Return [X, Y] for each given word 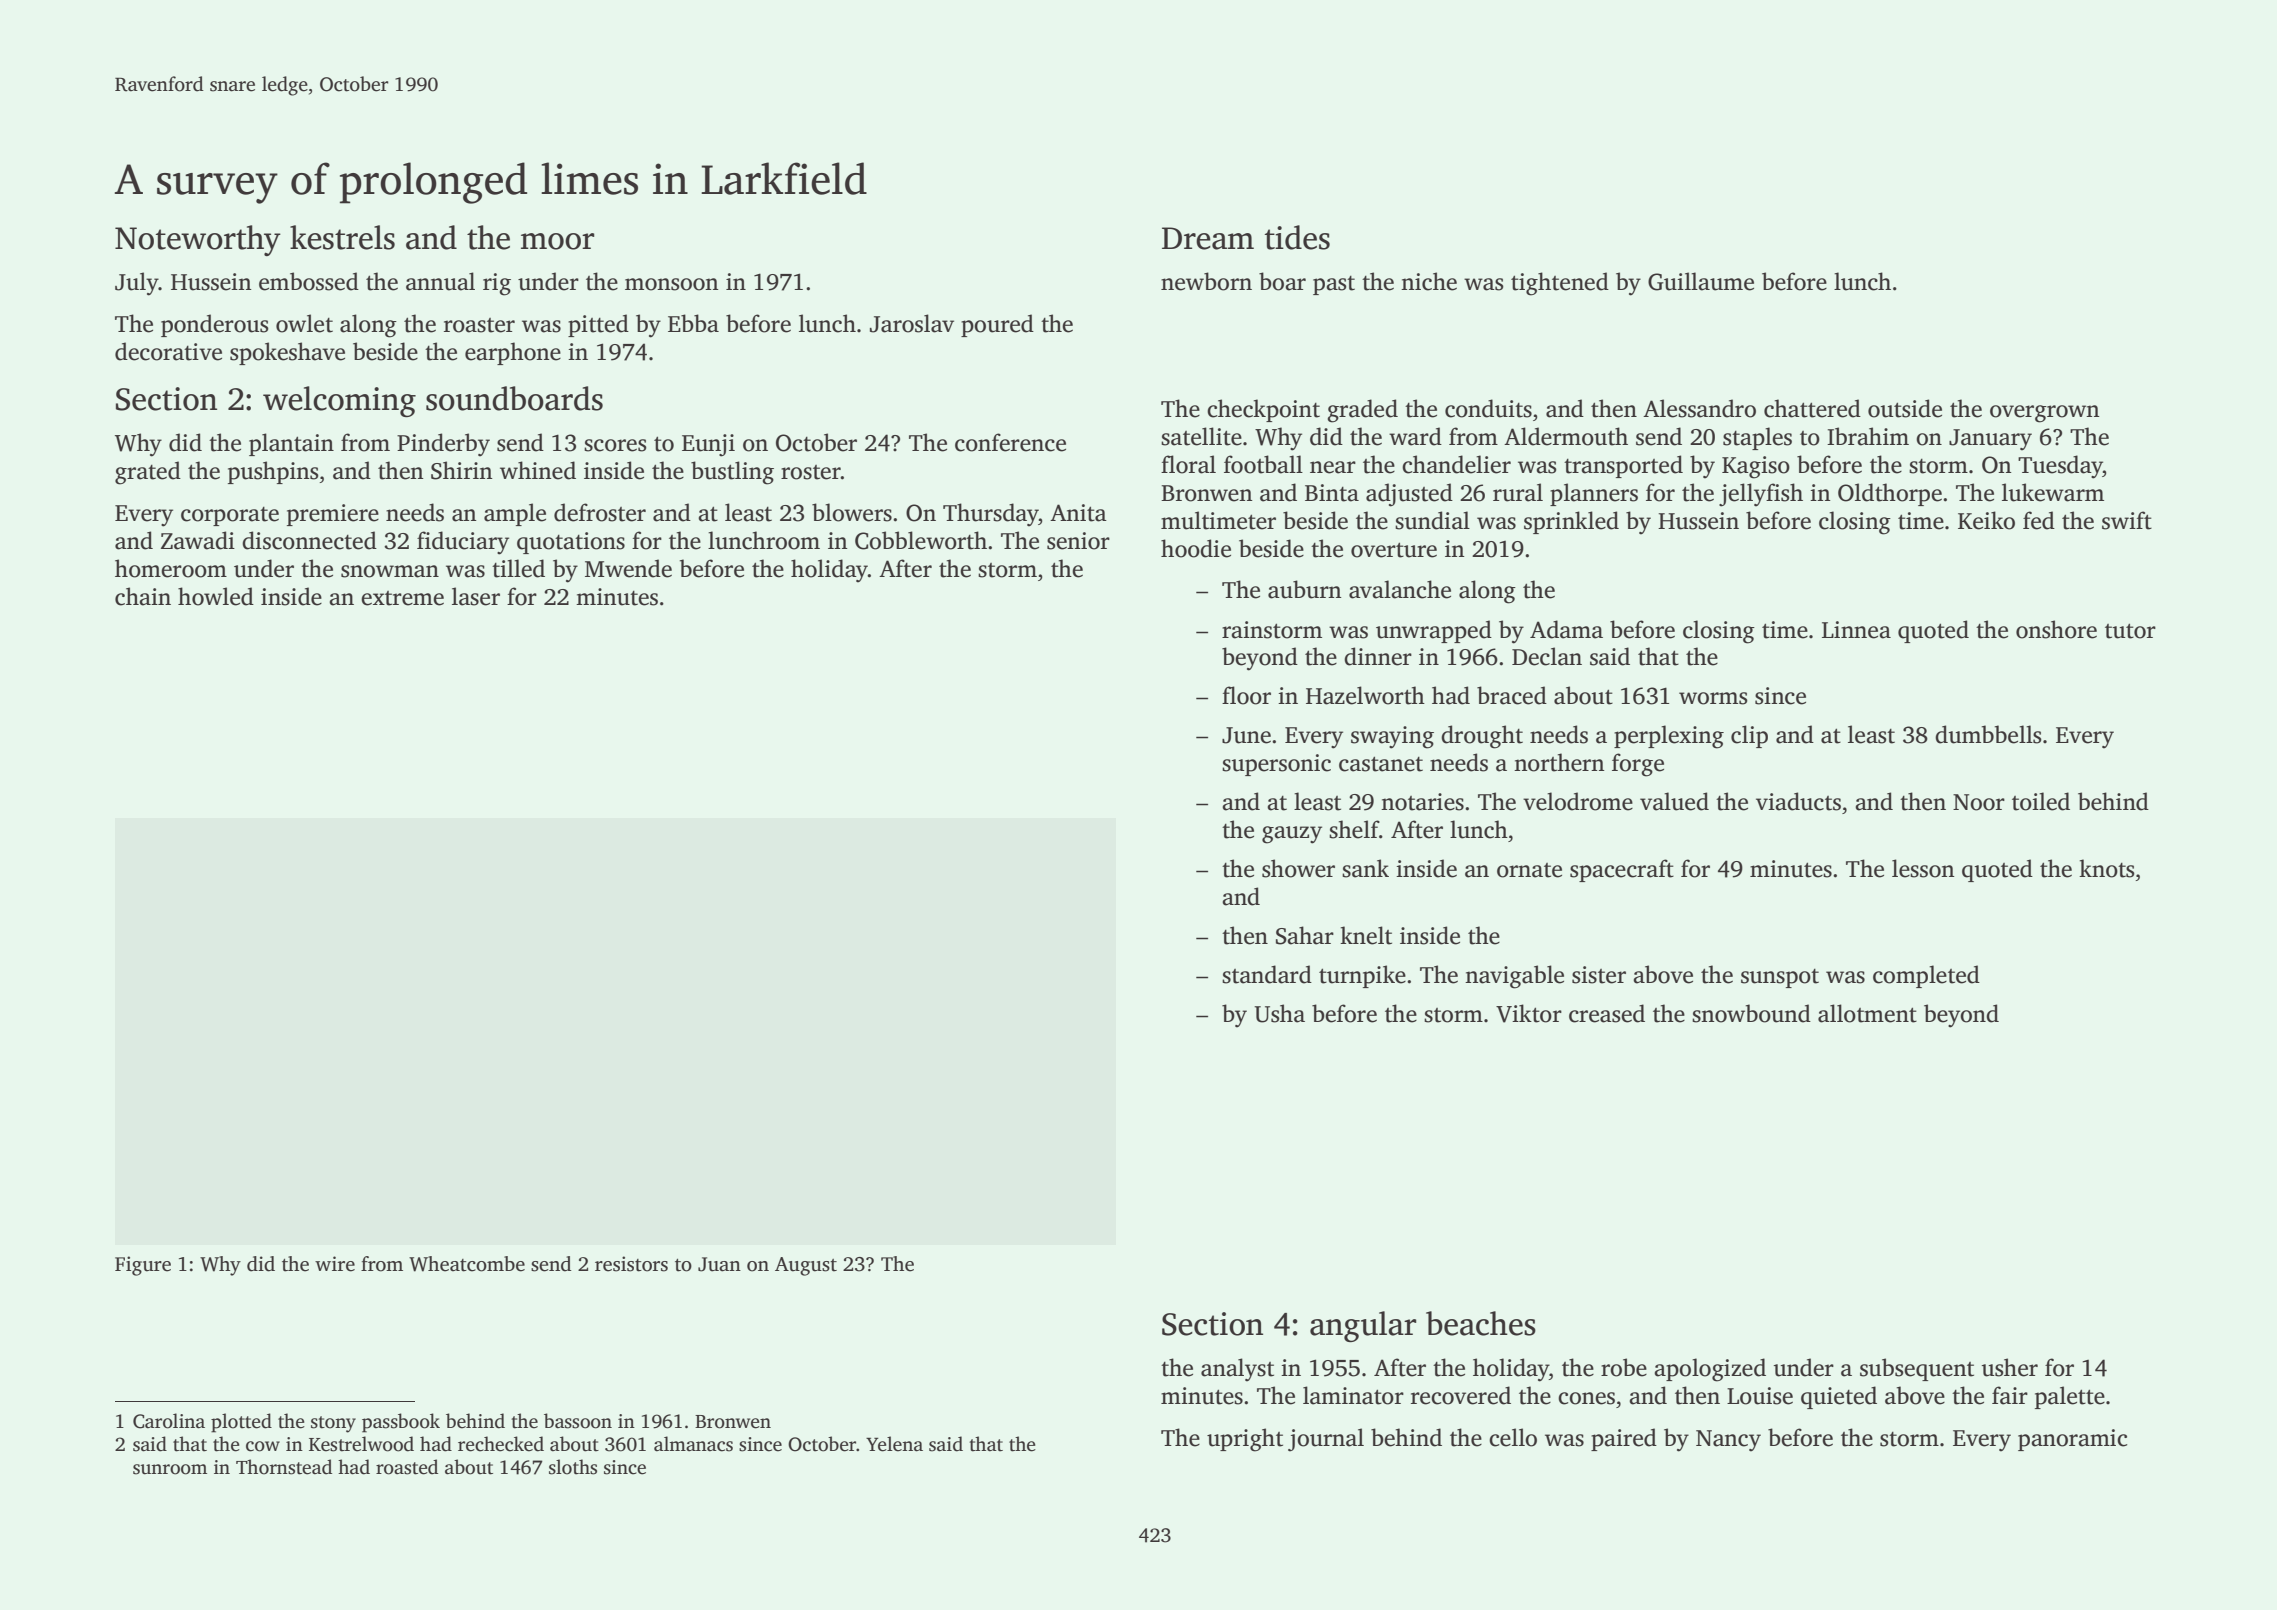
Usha [1279, 1013]
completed [1926, 976]
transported [1623, 466]
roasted [407, 1467]
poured [997, 325]
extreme [402, 598]
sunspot [1780, 978]
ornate [1529, 870]
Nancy [1728, 1441]
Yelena [894, 1444]
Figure [143, 1266]
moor [557, 241]
